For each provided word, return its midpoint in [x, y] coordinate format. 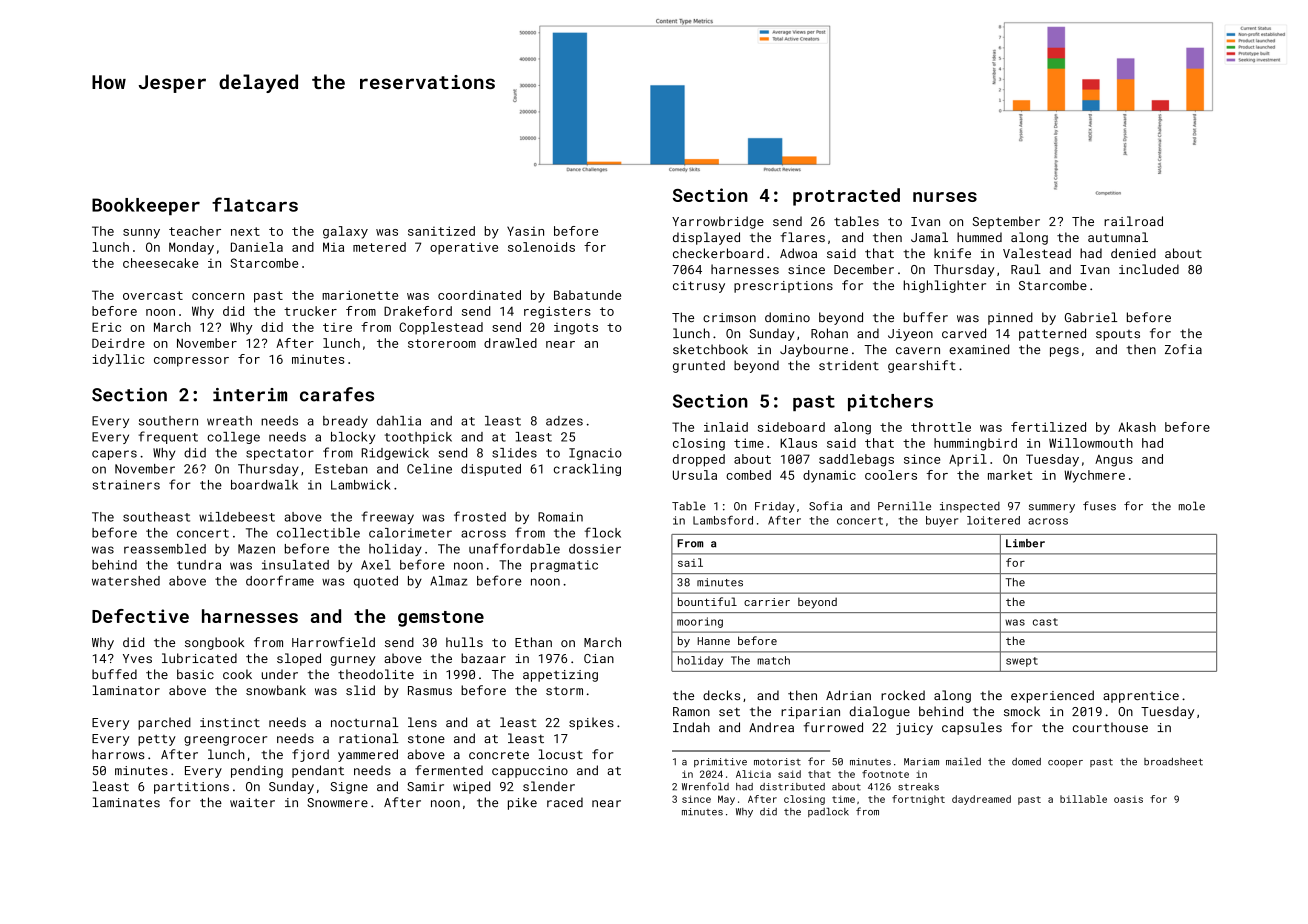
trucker [310, 311]
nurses [945, 197]
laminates [126, 802]
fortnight [918, 800]
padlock [828, 812]
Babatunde [587, 295]
